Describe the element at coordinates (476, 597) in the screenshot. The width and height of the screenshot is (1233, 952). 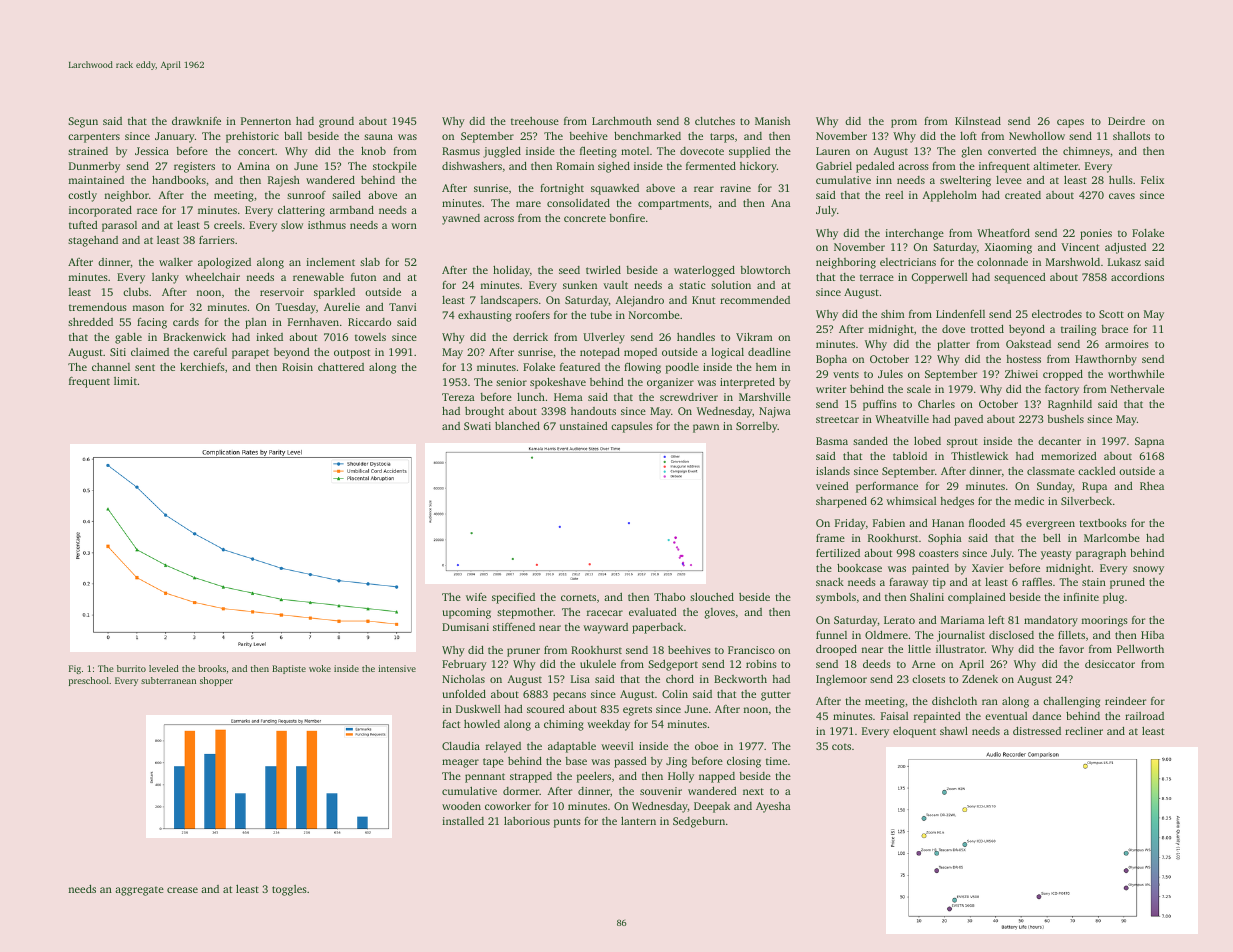
I see `wife` at that location.
